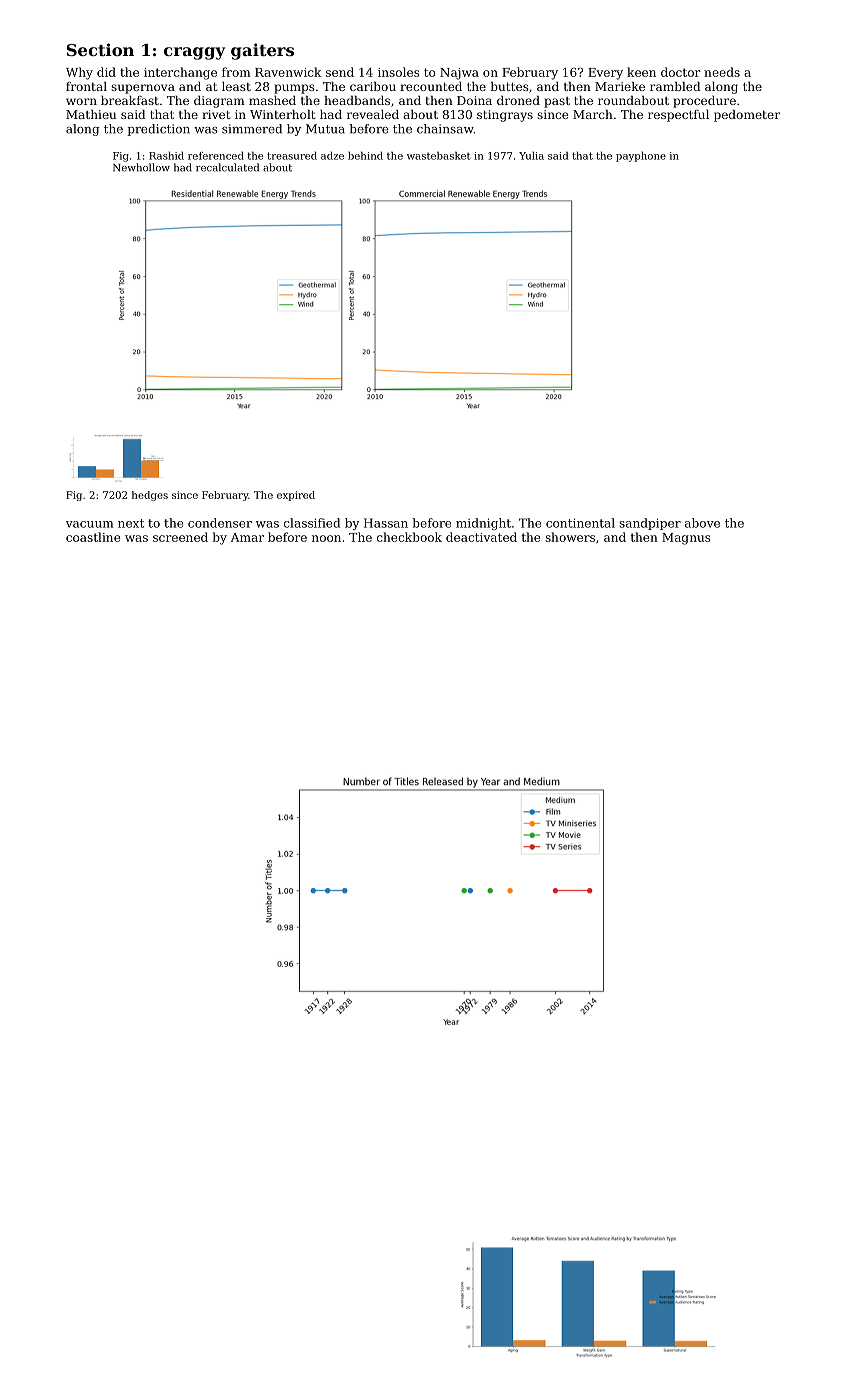 The image size is (849, 1400). Describe the element at coordinates (357, 100) in the image. I see `headbands` at that location.
